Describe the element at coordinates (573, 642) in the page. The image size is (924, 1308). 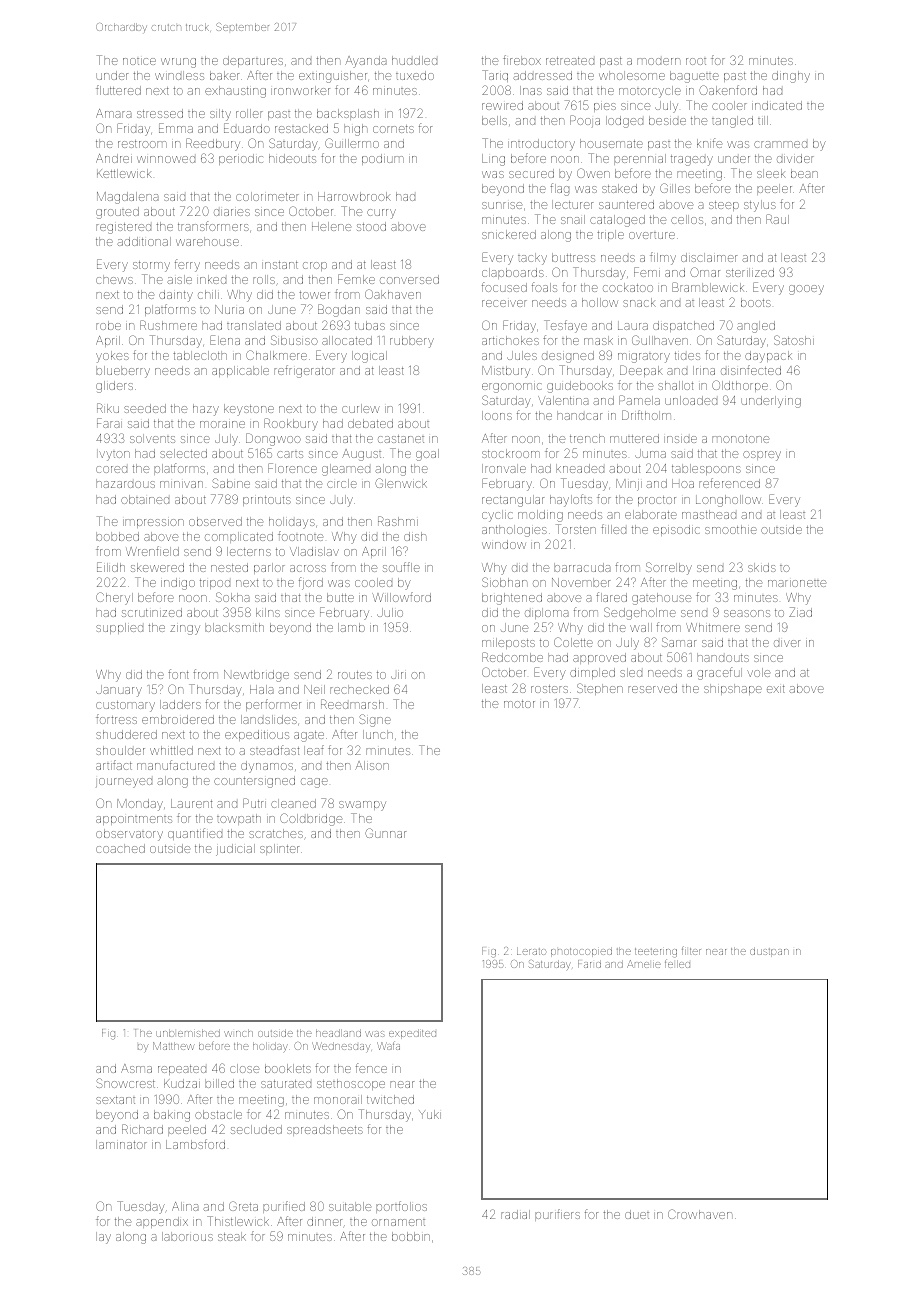
I see `Colette` at that location.
